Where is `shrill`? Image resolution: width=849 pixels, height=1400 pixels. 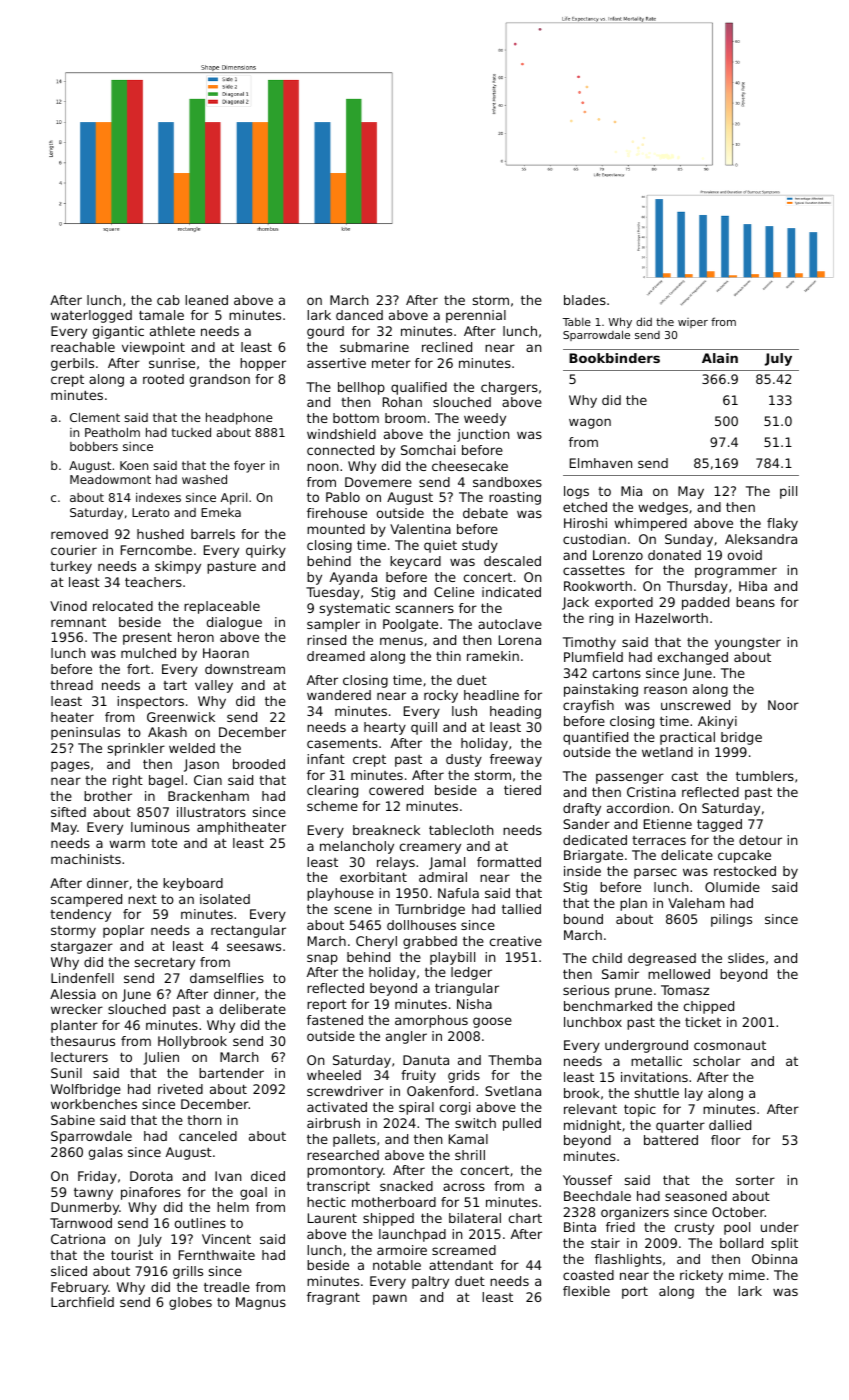
shrill is located at coordinates (470, 1155).
